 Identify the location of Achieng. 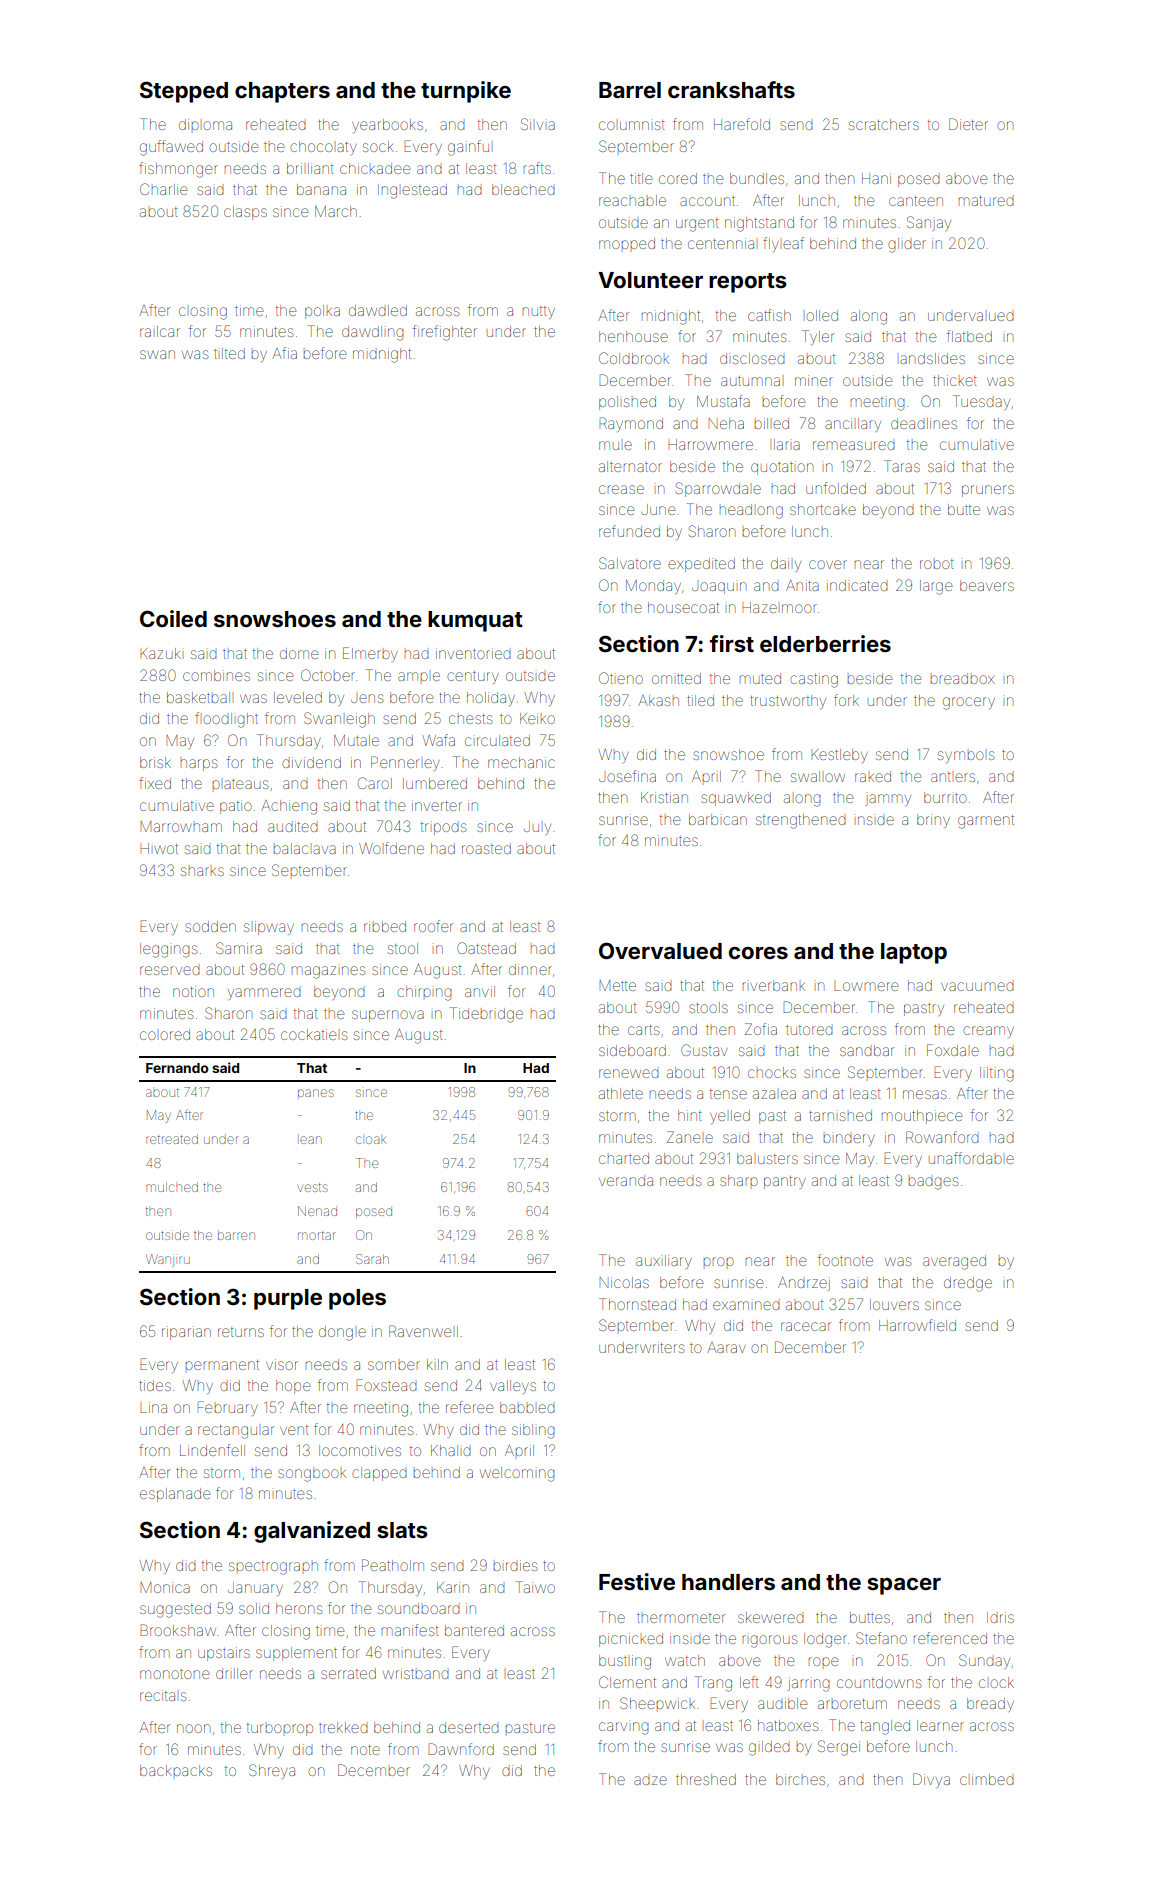
(289, 807).
